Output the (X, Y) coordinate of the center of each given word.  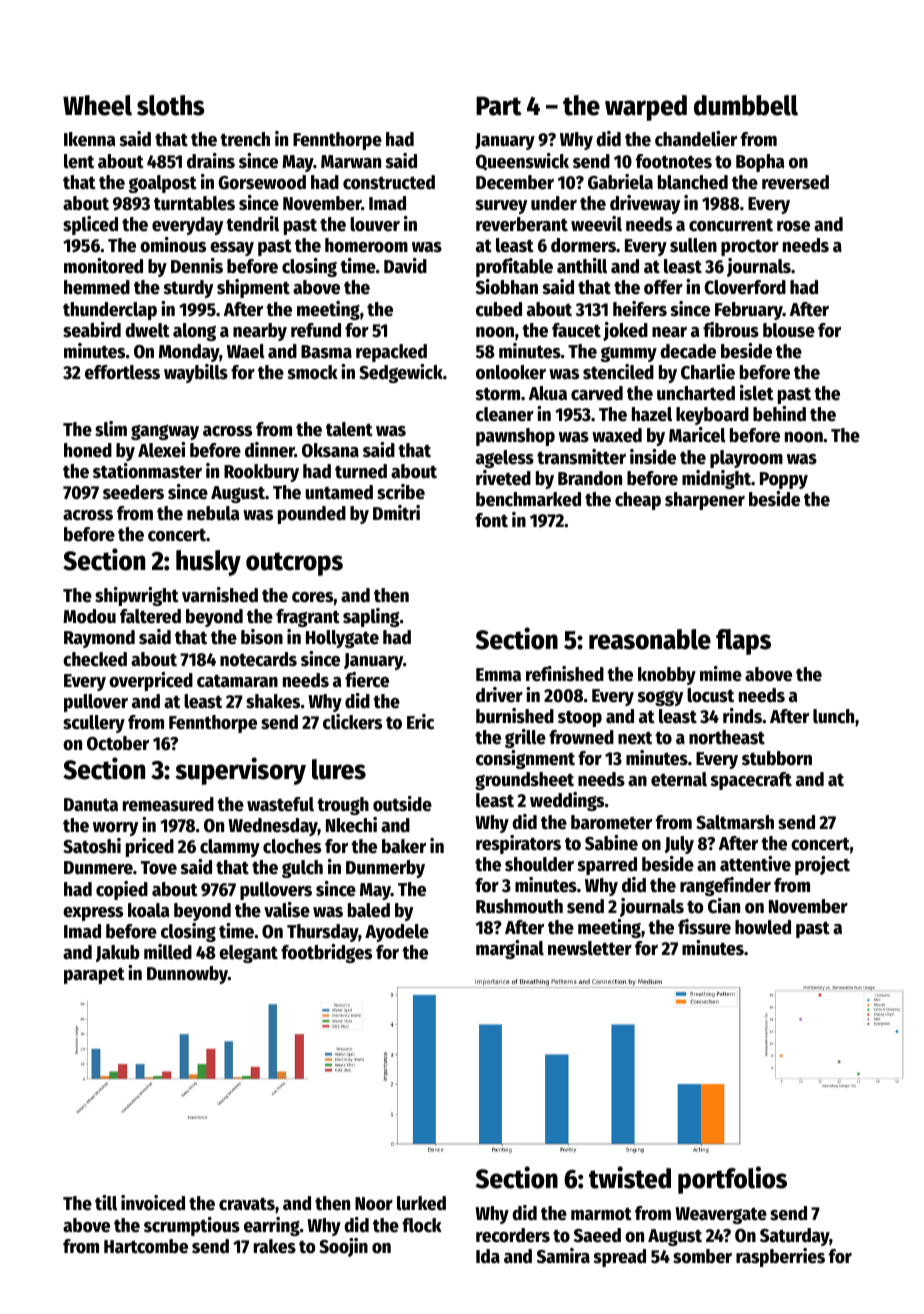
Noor (374, 1204)
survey (501, 207)
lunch (833, 716)
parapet (94, 975)
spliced (90, 225)
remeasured (168, 804)
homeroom (366, 245)
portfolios (732, 1180)
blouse (789, 330)
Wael (246, 351)
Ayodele (397, 933)
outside (402, 804)
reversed (795, 182)
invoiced (153, 1203)
